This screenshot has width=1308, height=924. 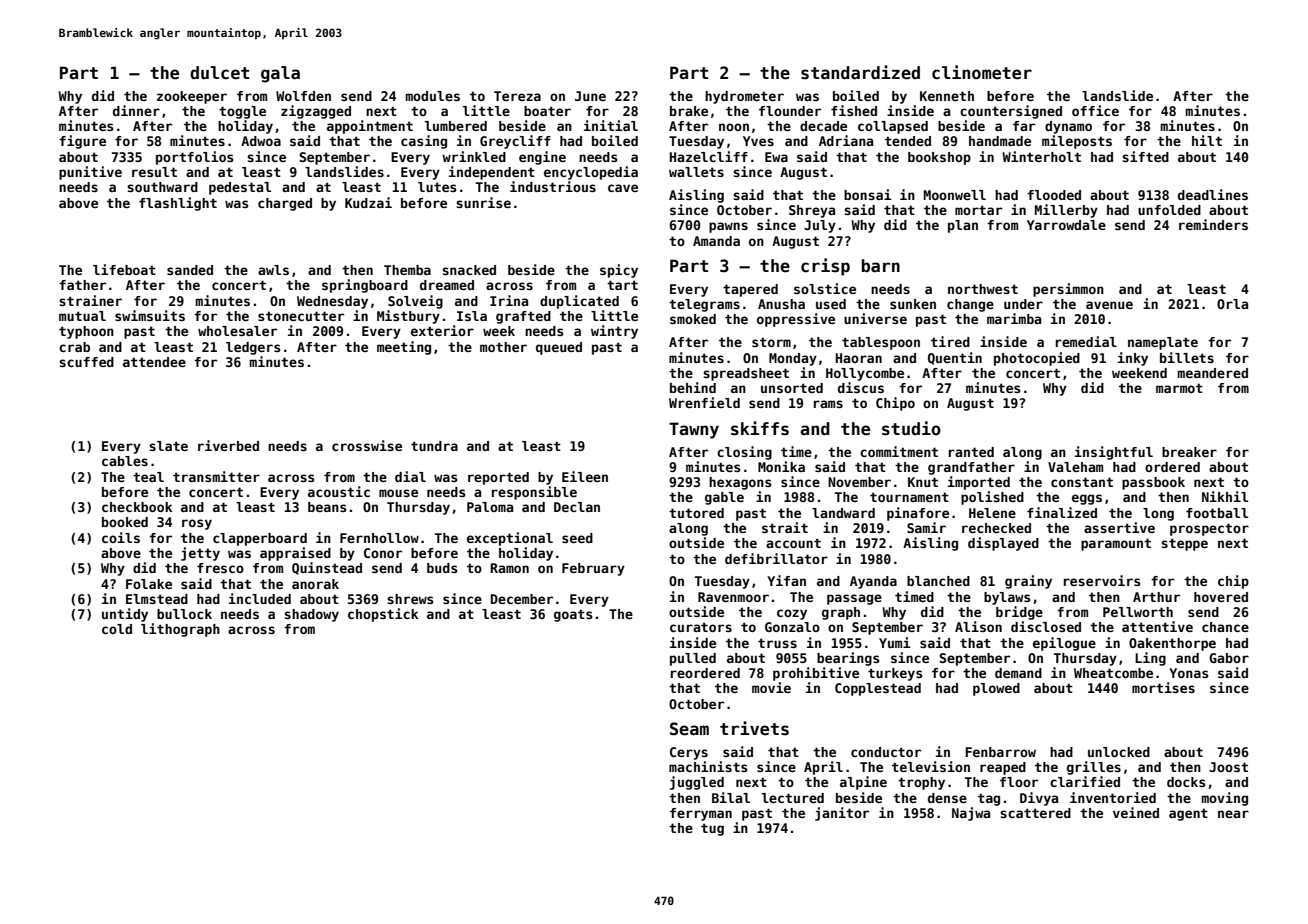 What do you see at coordinates (1188, 814) in the screenshot?
I see `agent` at bounding box center [1188, 814].
